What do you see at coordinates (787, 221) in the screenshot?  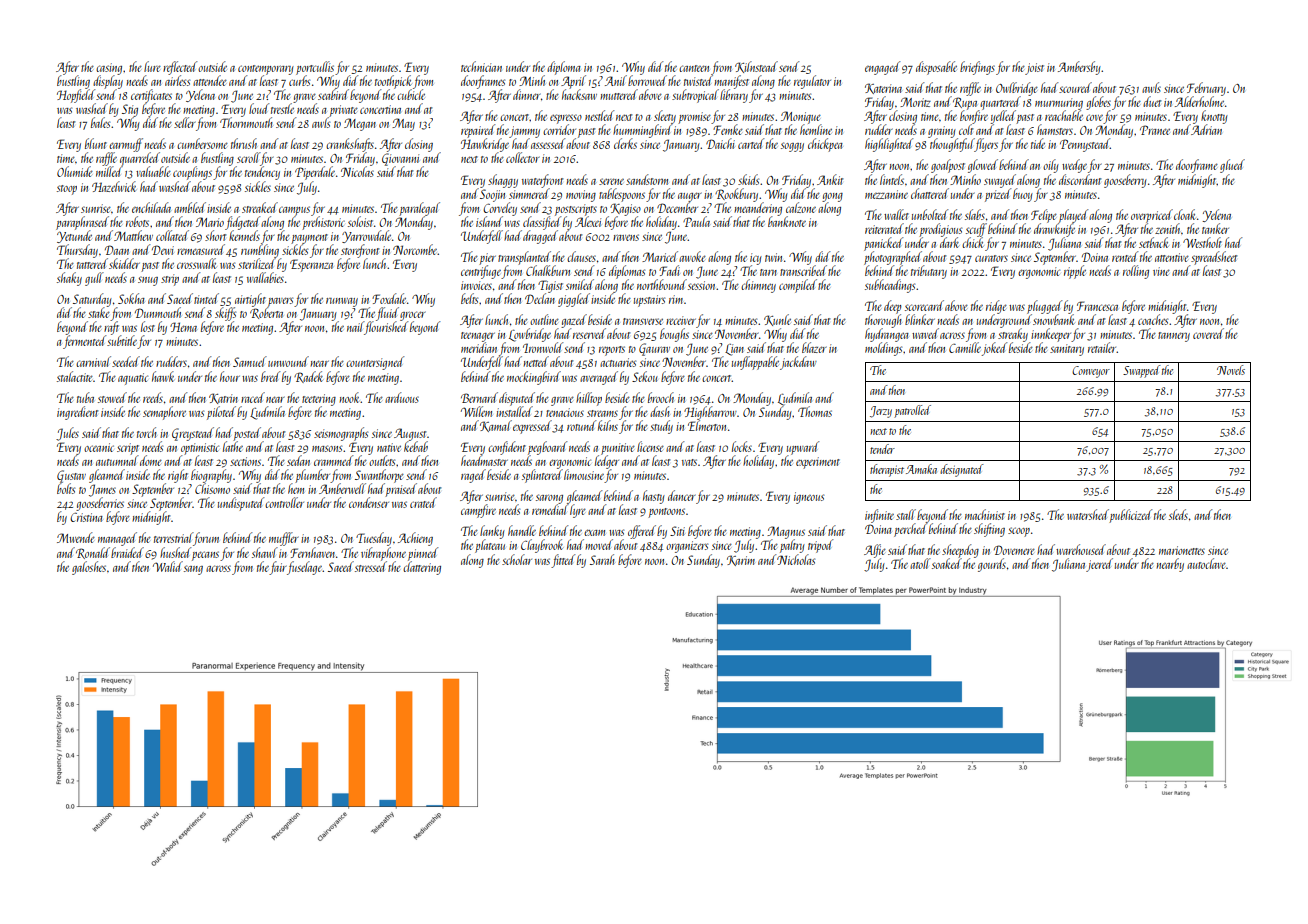 I see `banknote` at bounding box center [787, 221].
